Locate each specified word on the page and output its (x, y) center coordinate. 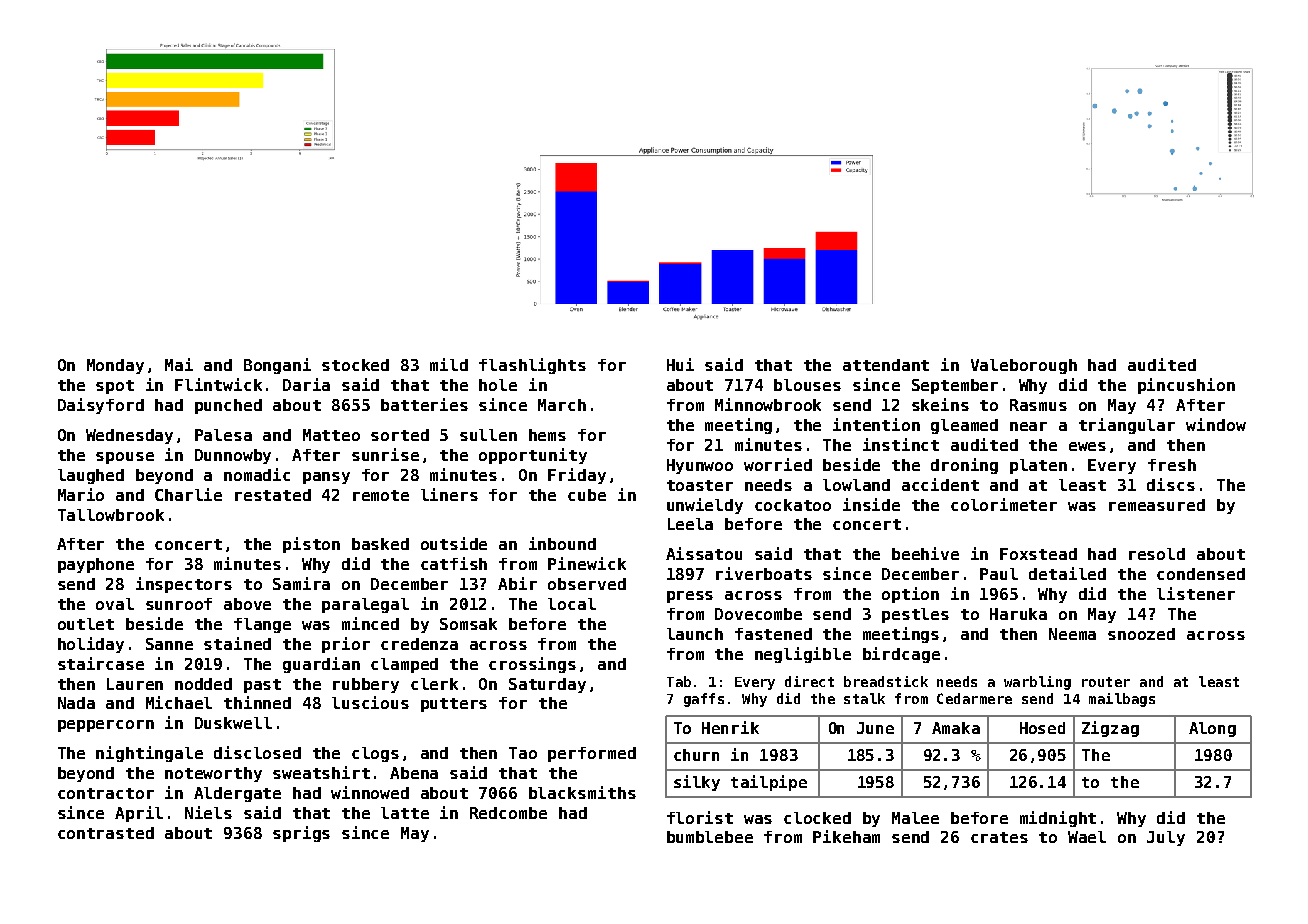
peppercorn (106, 726)
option (910, 595)
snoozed (1141, 634)
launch (695, 634)
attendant (886, 365)
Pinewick (587, 563)
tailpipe (769, 783)
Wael (1087, 837)
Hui (680, 364)
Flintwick (218, 384)
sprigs (301, 834)
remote (381, 495)
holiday (91, 645)
